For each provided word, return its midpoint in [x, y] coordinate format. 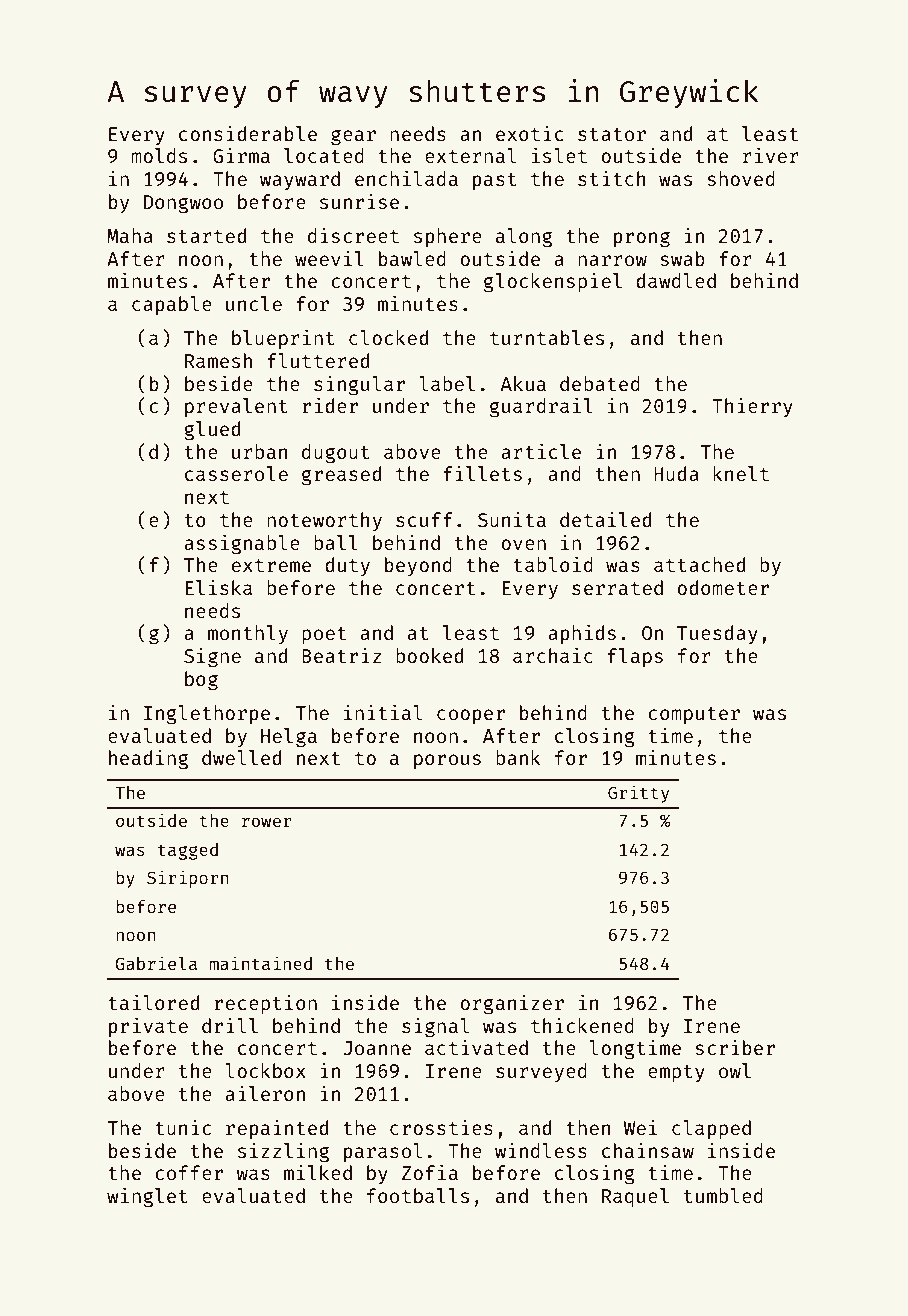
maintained [261, 963]
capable [172, 305]
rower [267, 822]
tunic [183, 1127]
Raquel [635, 1197]
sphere [448, 237]
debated [600, 383]
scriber [735, 1047]
